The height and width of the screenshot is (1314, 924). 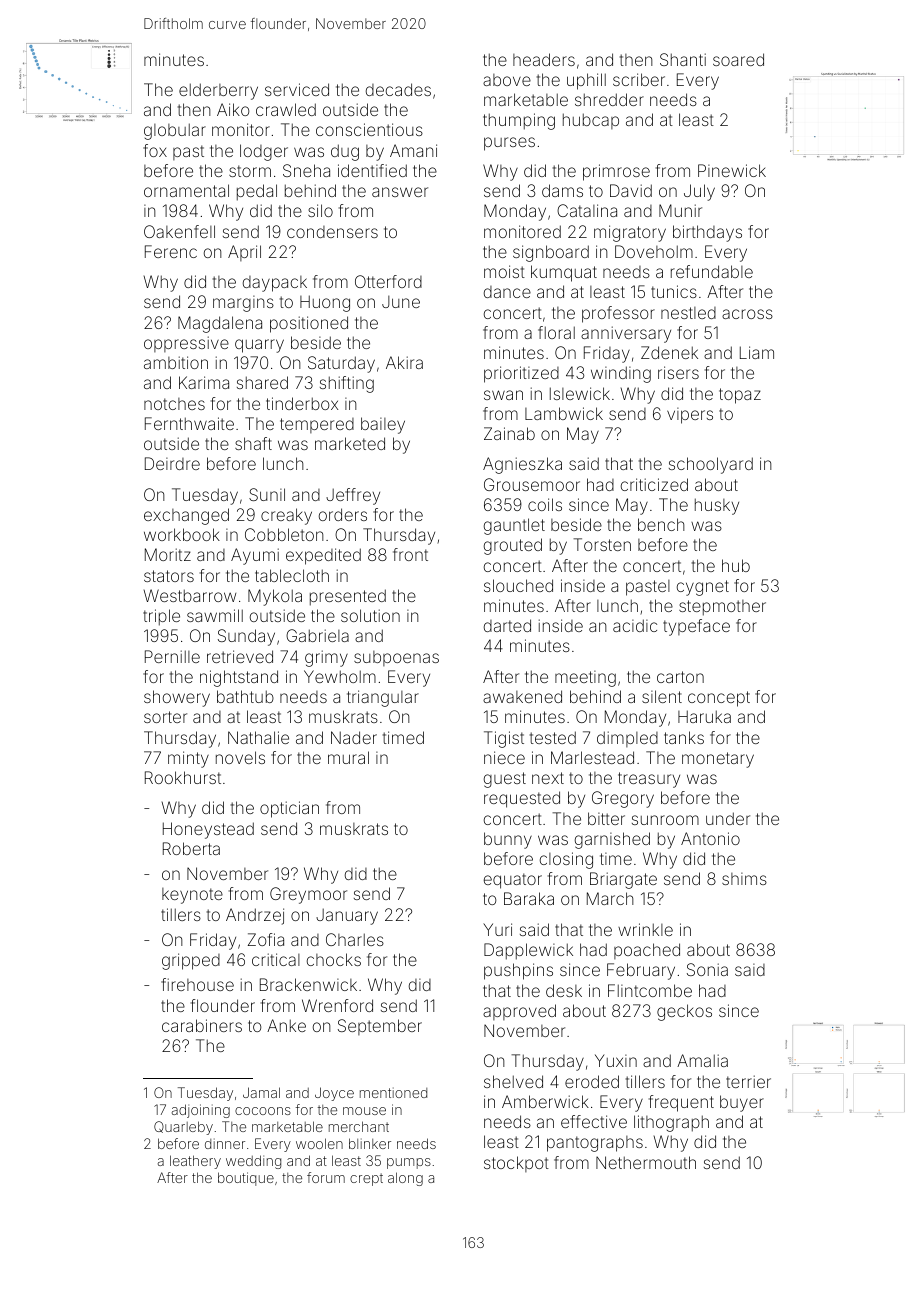 I want to click on Gabriela, so click(x=317, y=635).
